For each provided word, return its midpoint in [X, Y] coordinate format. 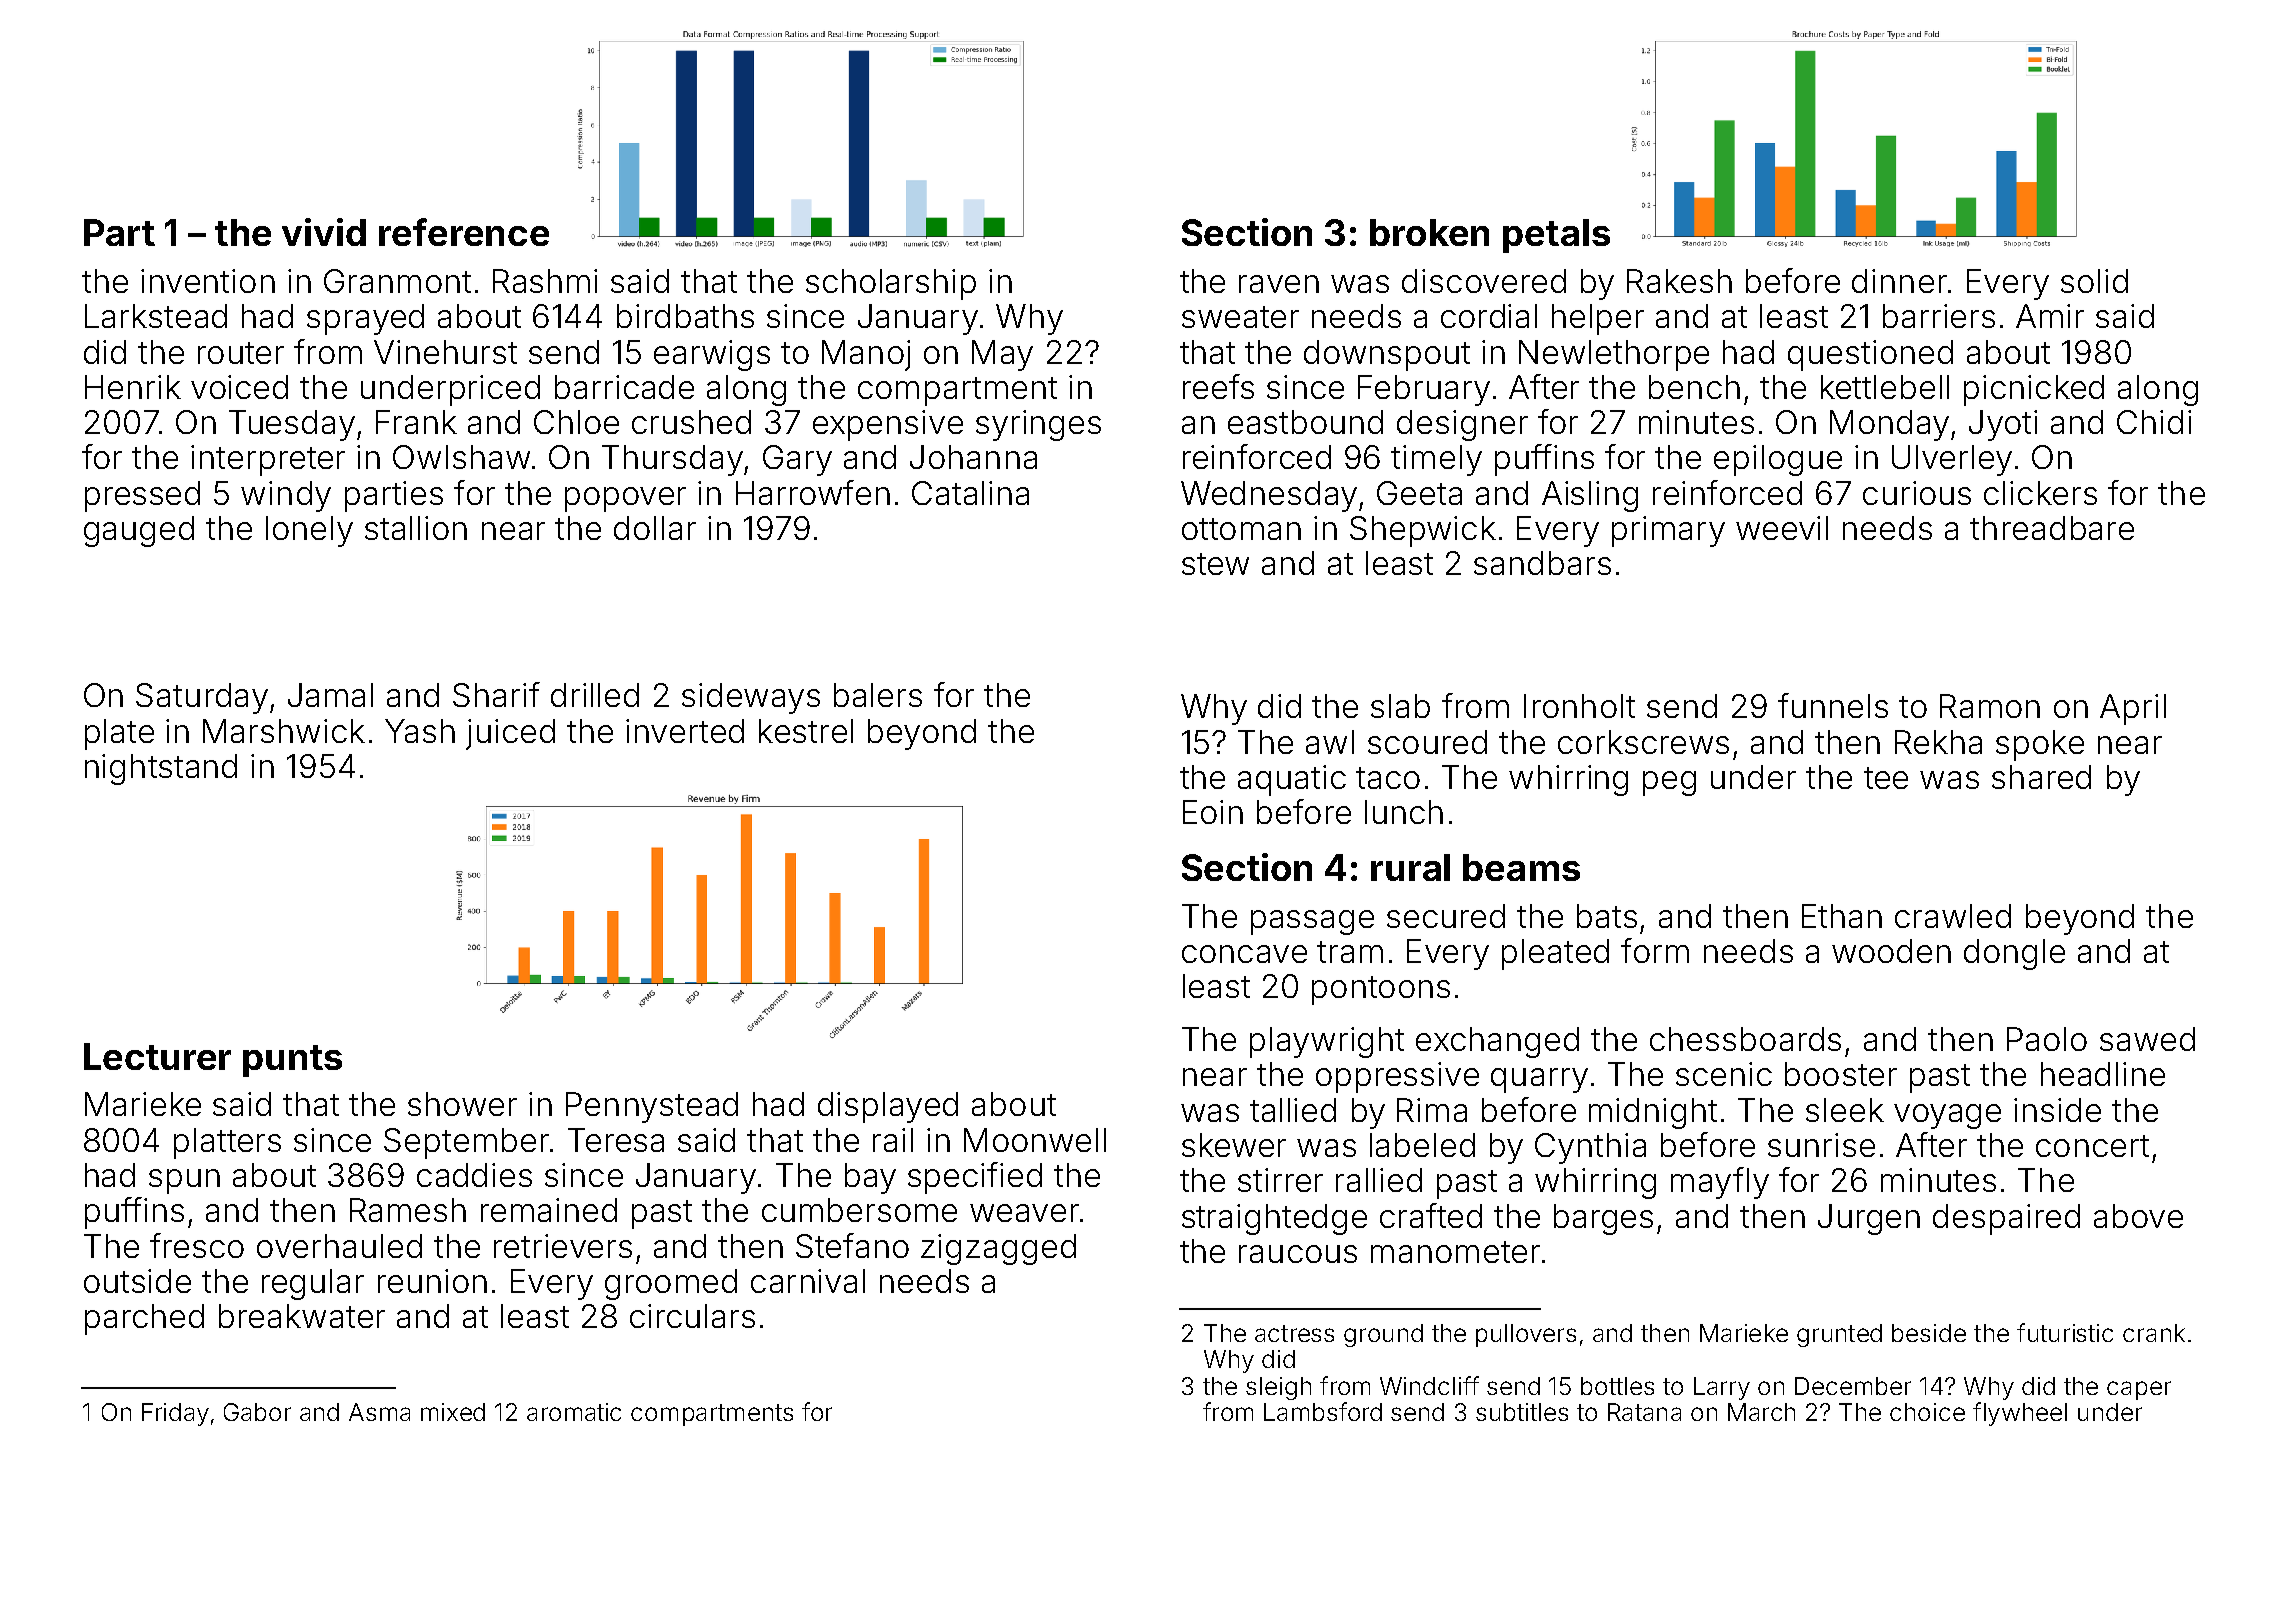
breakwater [302, 1316]
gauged [139, 531]
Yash [420, 731]
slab [1400, 706]
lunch [1404, 812]
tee [1886, 778]
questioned [1870, 355]
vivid [324, 232]
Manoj [866, 355]
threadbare [2052, 528]
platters [227, 1143]
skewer [1234, 1145]
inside [2057, 1110]
